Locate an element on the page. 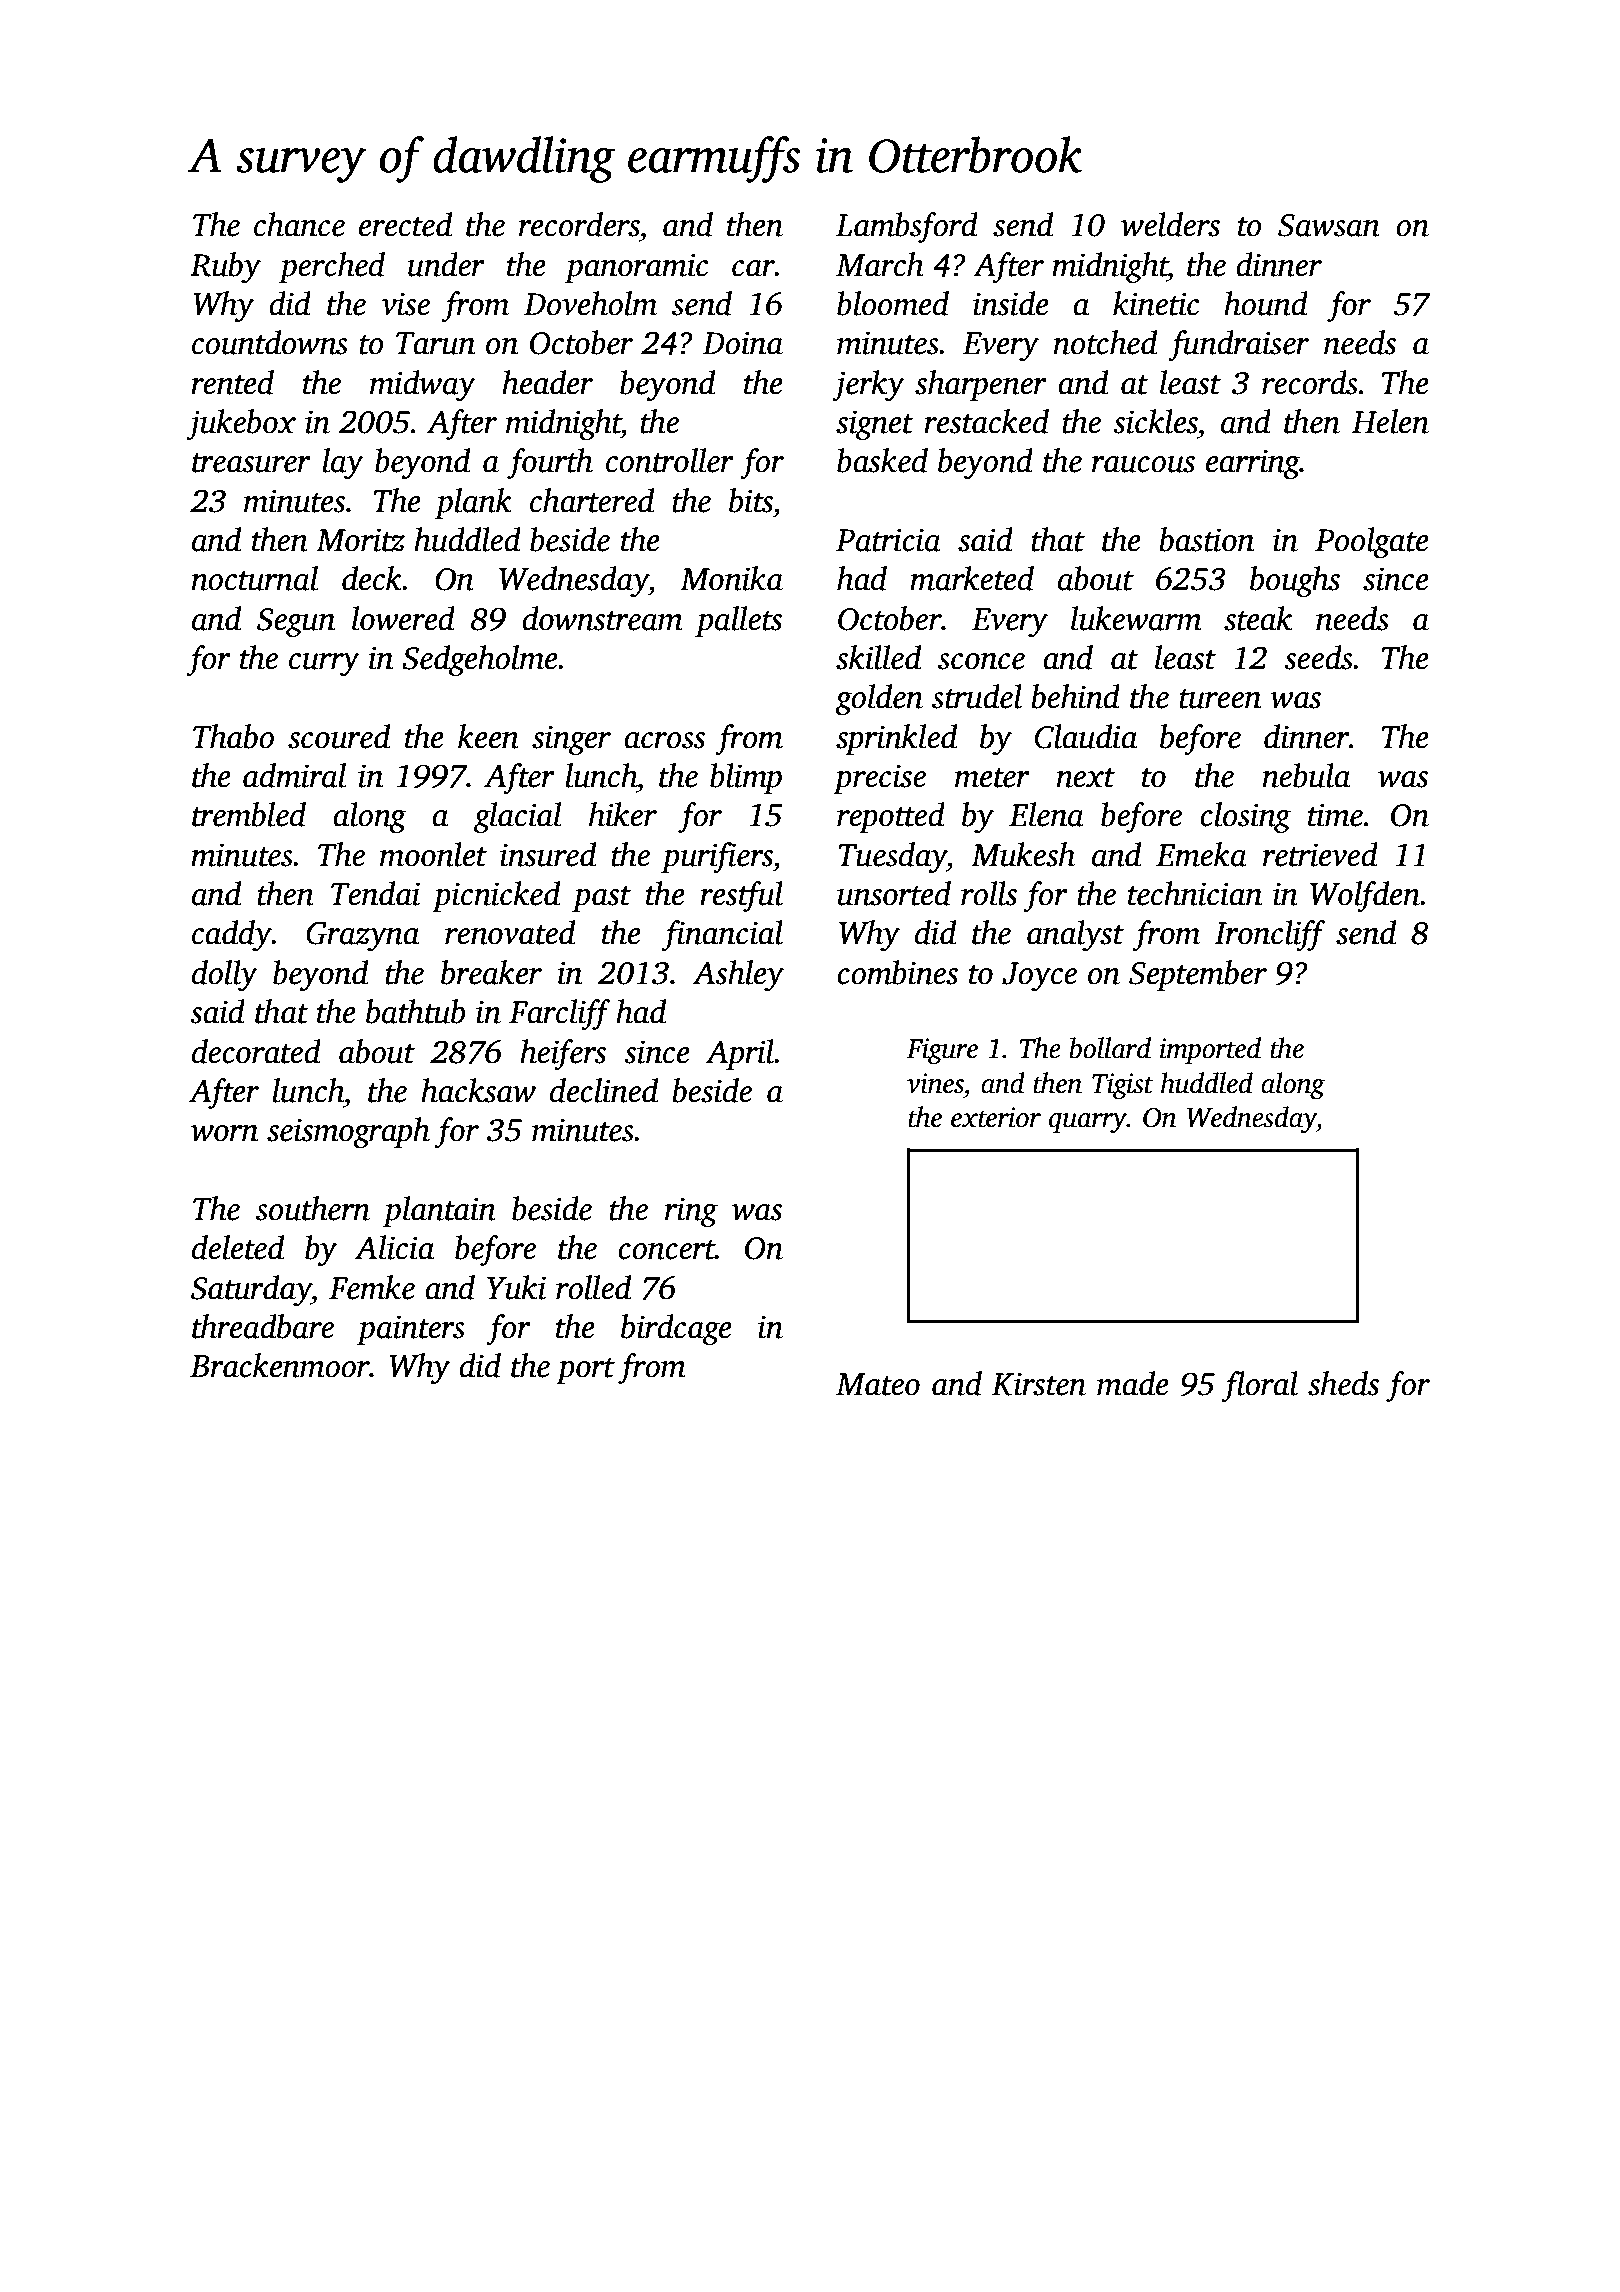 The height and width of the page is (2292, 1620). raucous is located at coordinates (1143, 464).
